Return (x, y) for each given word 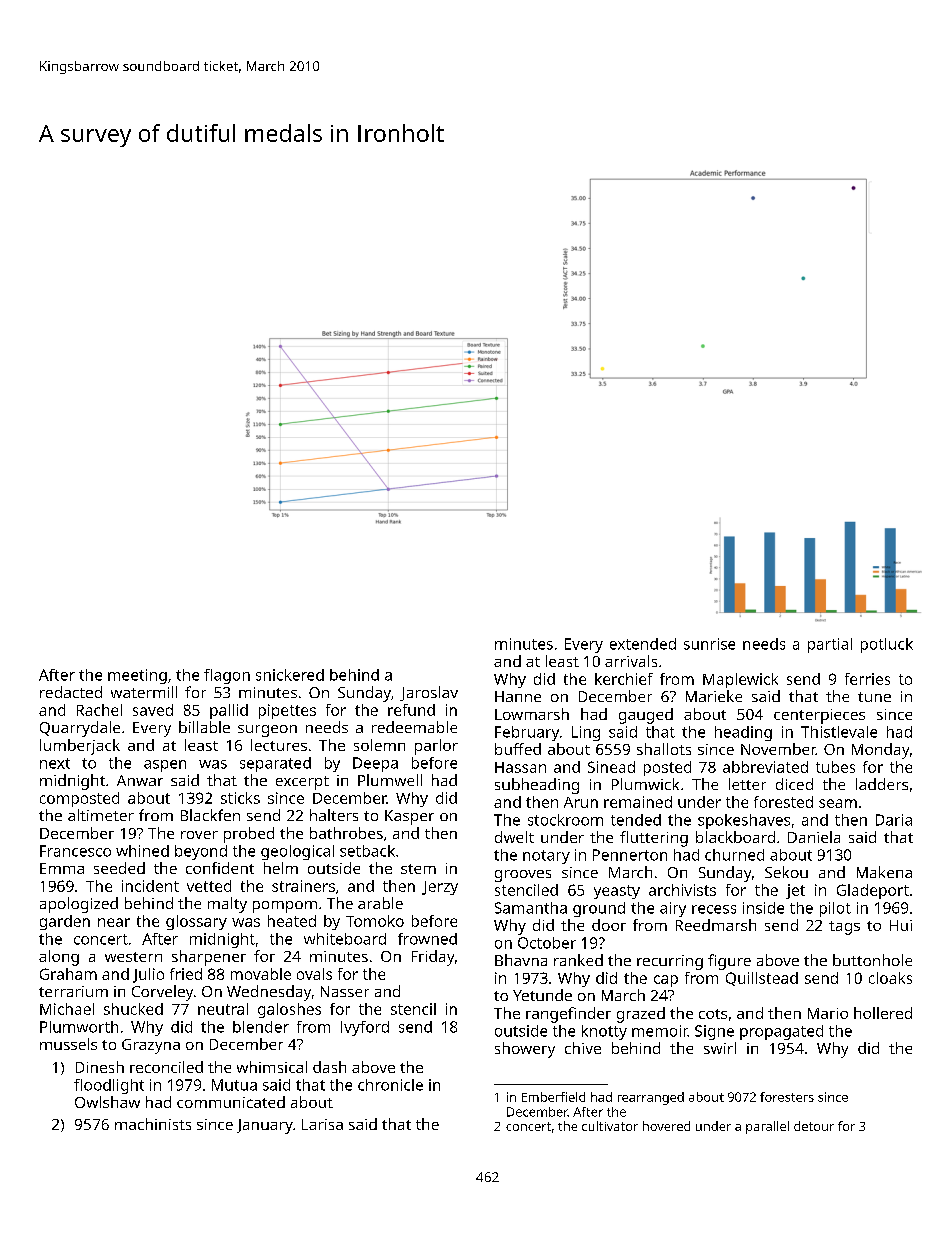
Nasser (345, 991)
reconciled (166, 1067)
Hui (901, 925)
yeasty (617, 892)
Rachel (99, 710)
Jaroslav (429, 693)
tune (874, 697)
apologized (79, 905)
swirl (720, 1048)
